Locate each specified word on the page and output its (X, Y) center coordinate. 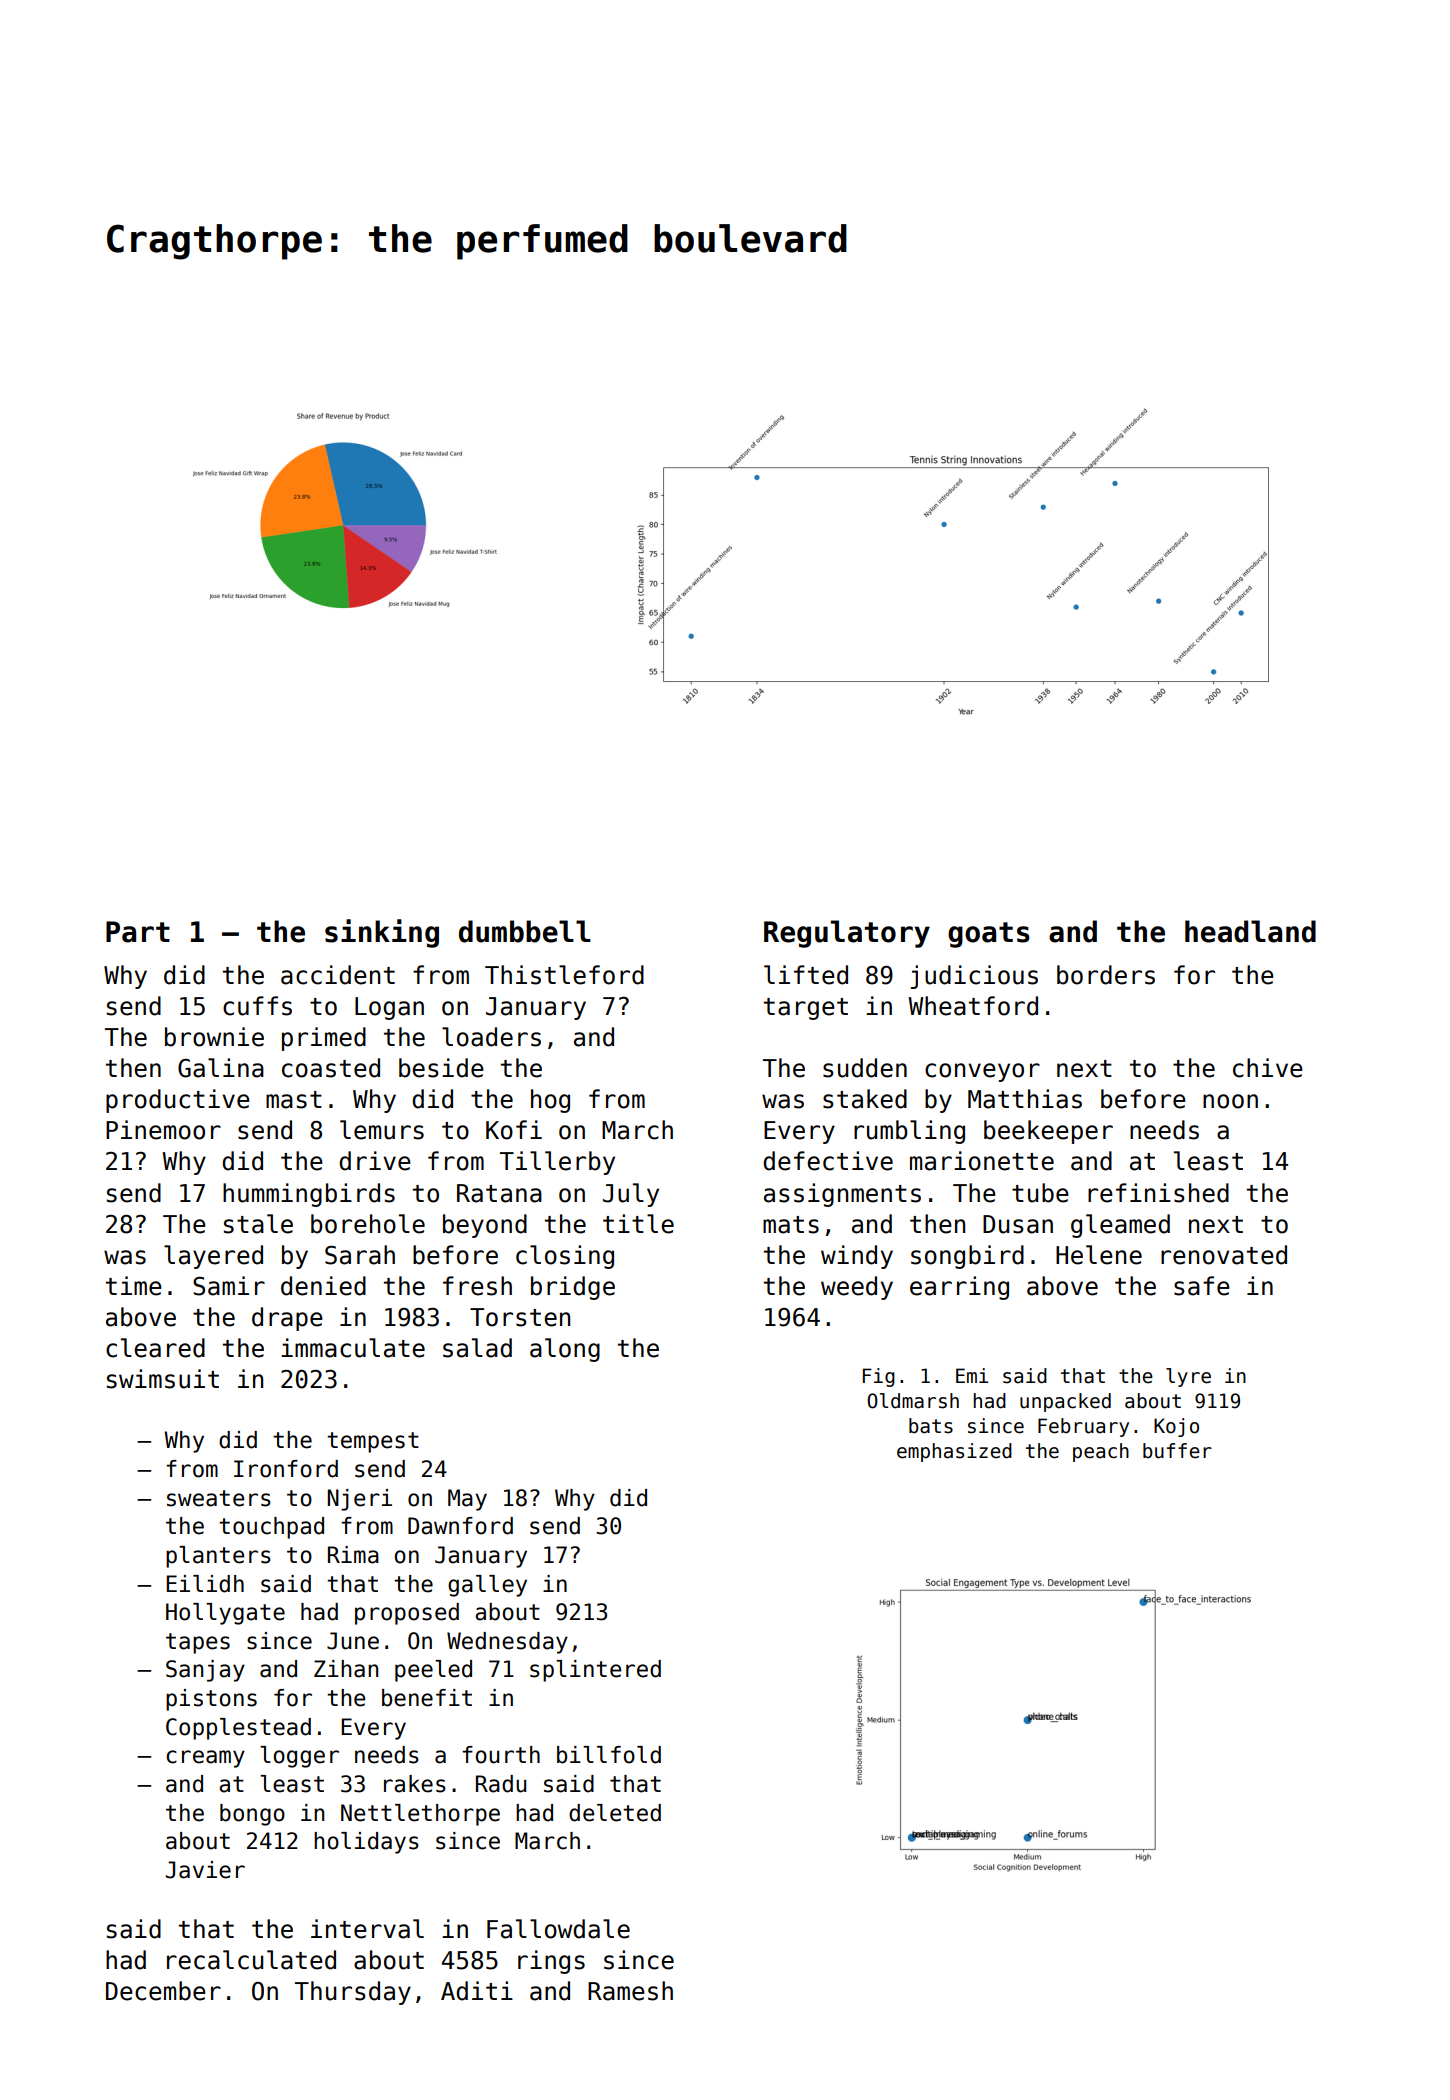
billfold (609, 1755)
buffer (1177, 1451)
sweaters (219, 1498)
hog (550, 1101)
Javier (205, 1870)
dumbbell (525, 931)
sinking (382, 933)
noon (1230, 1101)
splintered (595, 1671)
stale (258, 1224)
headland (1250, 931)
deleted (615, 1813)
